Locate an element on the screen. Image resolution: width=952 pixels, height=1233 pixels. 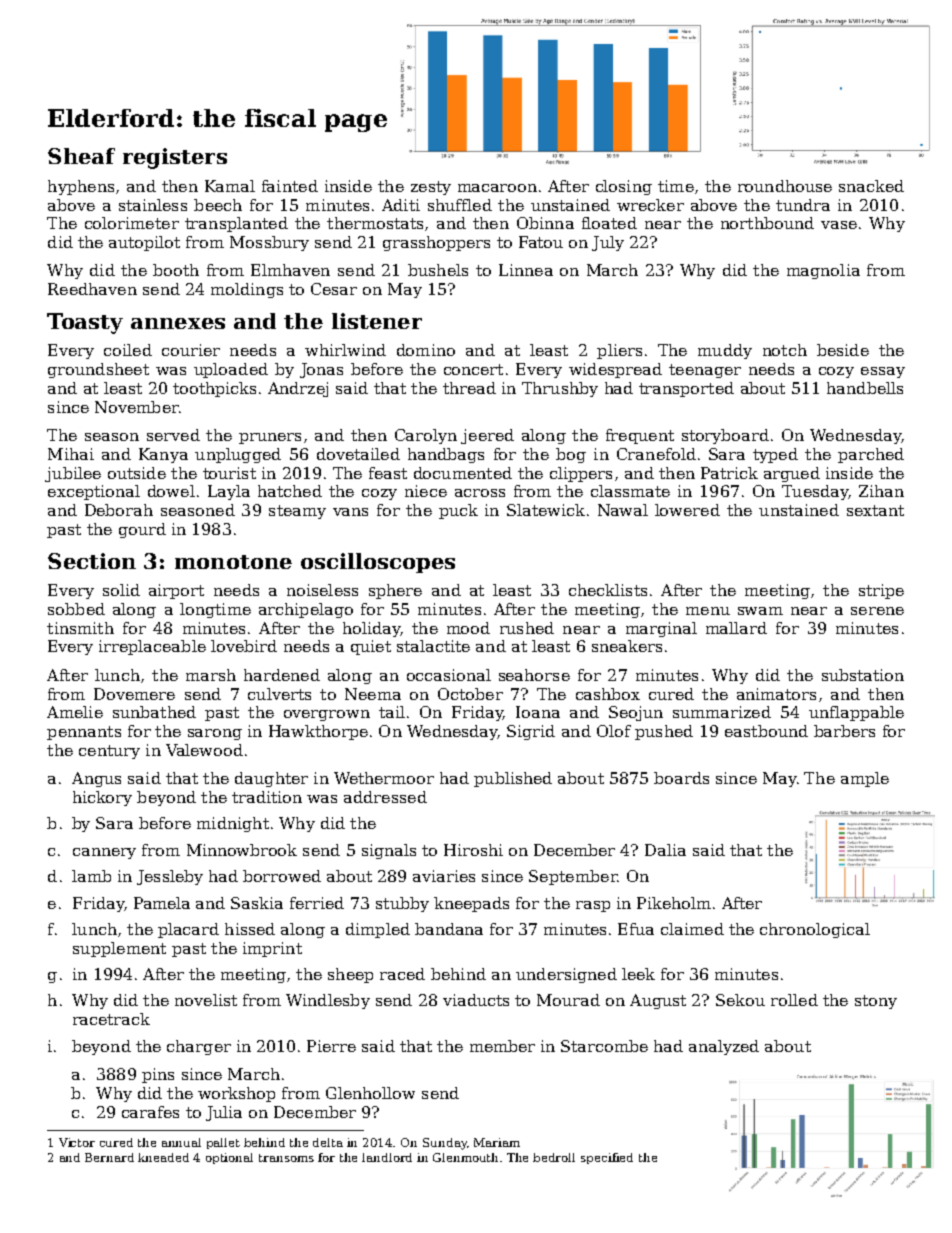
stripe is located at coordinates (881, 591).
